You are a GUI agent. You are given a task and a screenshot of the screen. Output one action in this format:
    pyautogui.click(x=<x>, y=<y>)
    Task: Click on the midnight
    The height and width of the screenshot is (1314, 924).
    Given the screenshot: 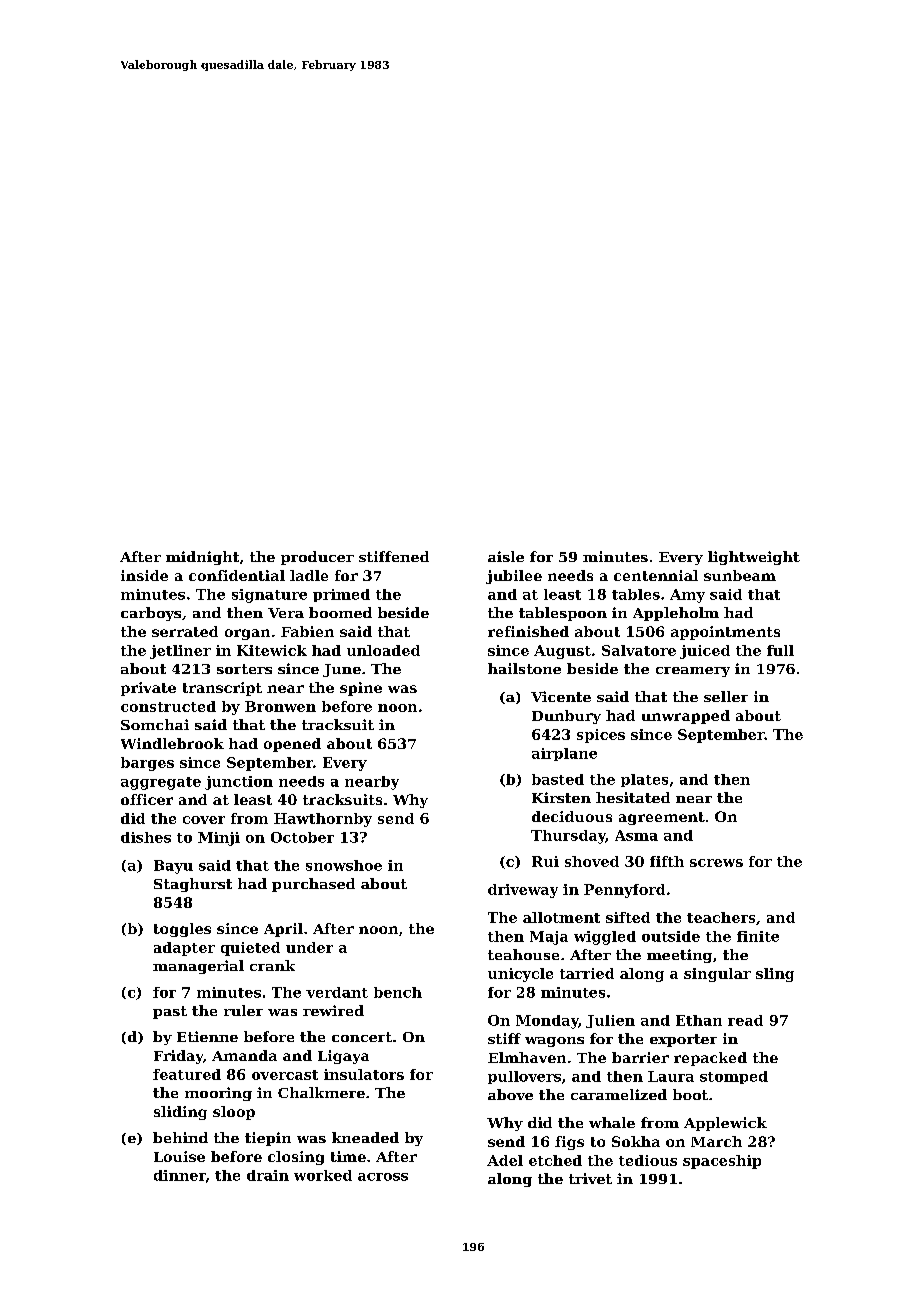 What is the action you would take?
    pyautogui.click(x=202, y=558)
